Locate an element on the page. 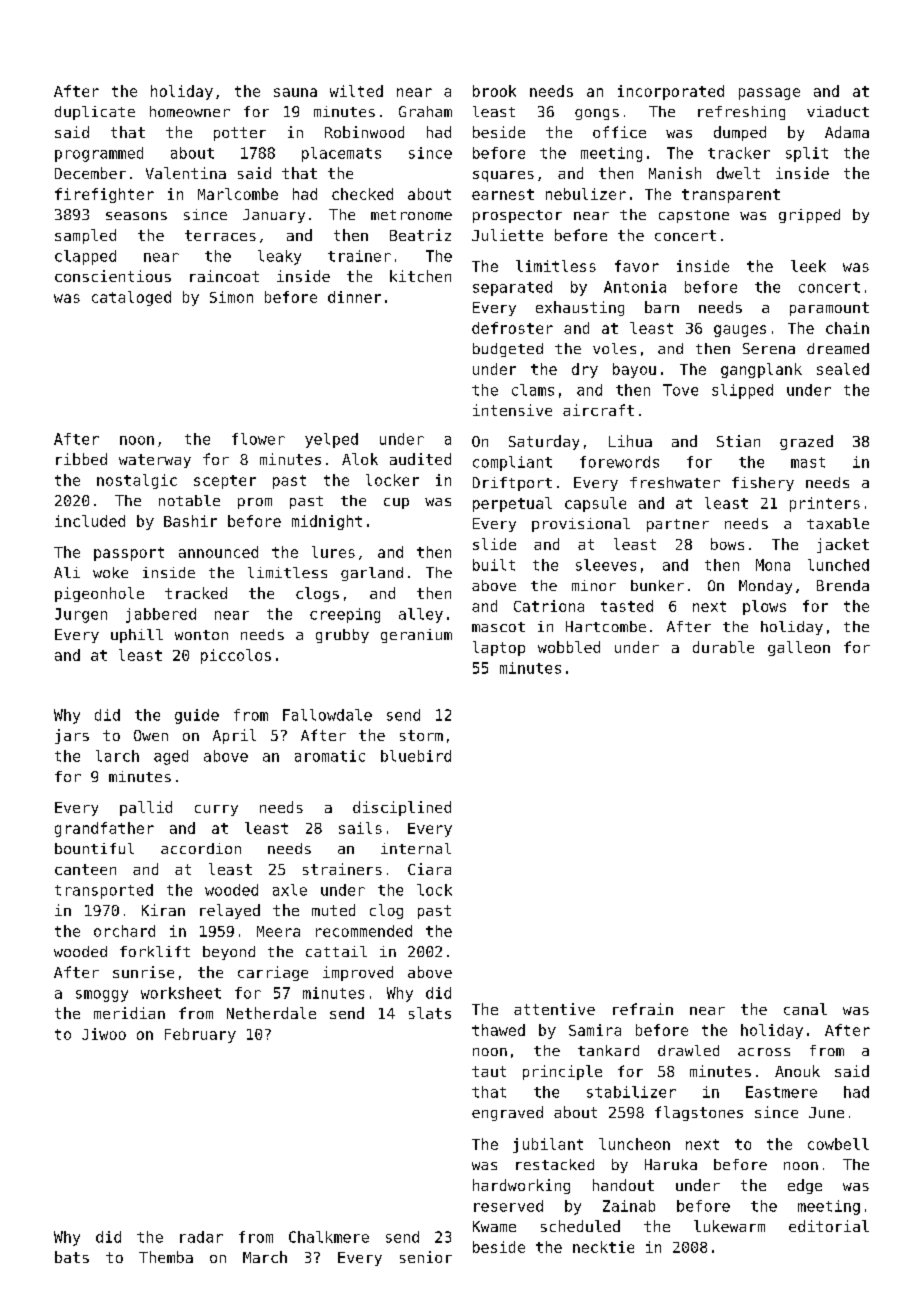  viaduct is located at coordinates (838, 111).
